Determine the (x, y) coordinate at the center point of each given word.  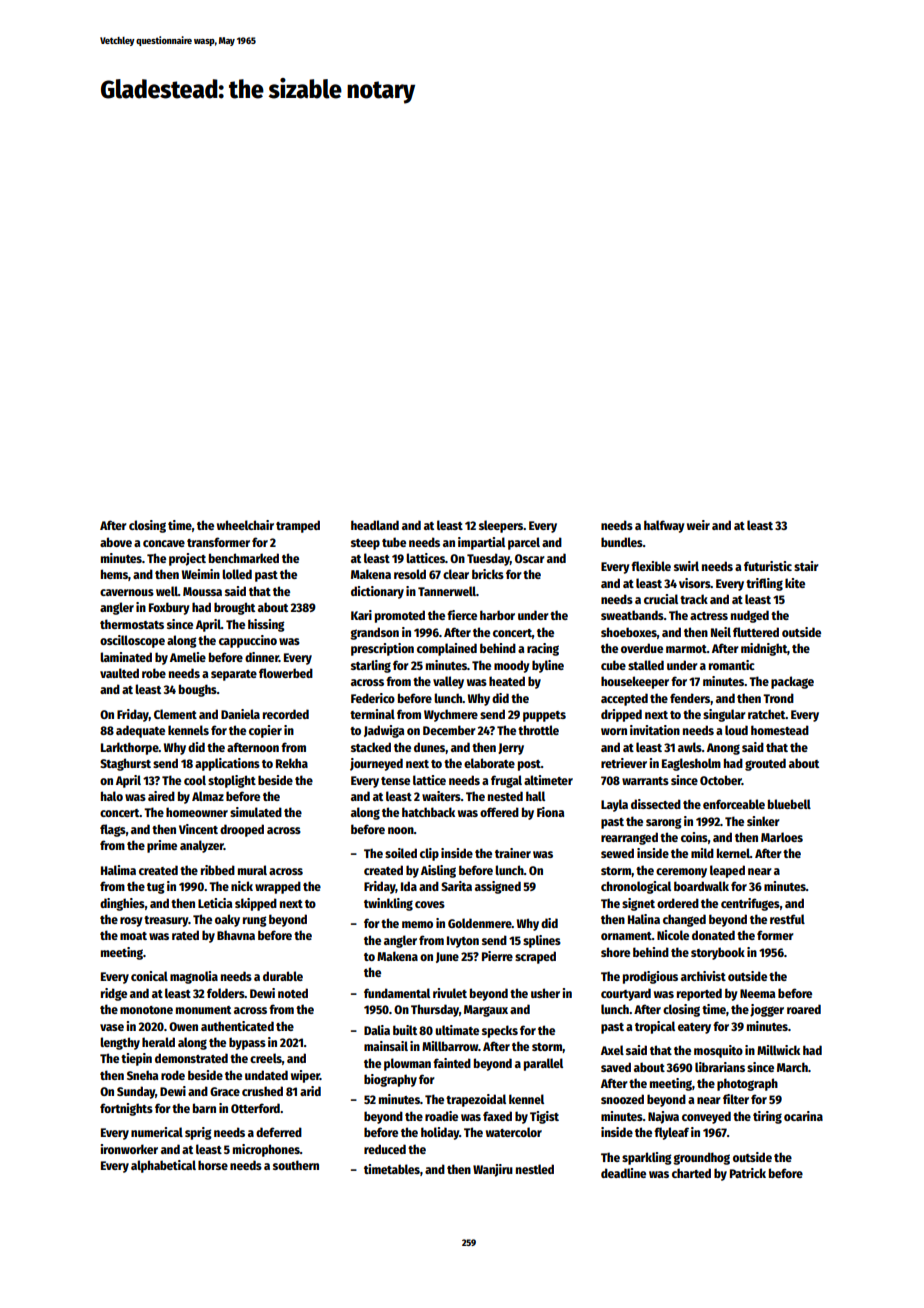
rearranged (629, 838)
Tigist (544, 1117)
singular (724, 715)
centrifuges (750, 904)
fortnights (126, 1109)
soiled (401, 853)
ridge (114, 994)
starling (371, 666)
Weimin (201, 574)
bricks (488, 574)
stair (806, 566)
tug (156, 888)
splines (542, 941)
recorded (286, 714)
